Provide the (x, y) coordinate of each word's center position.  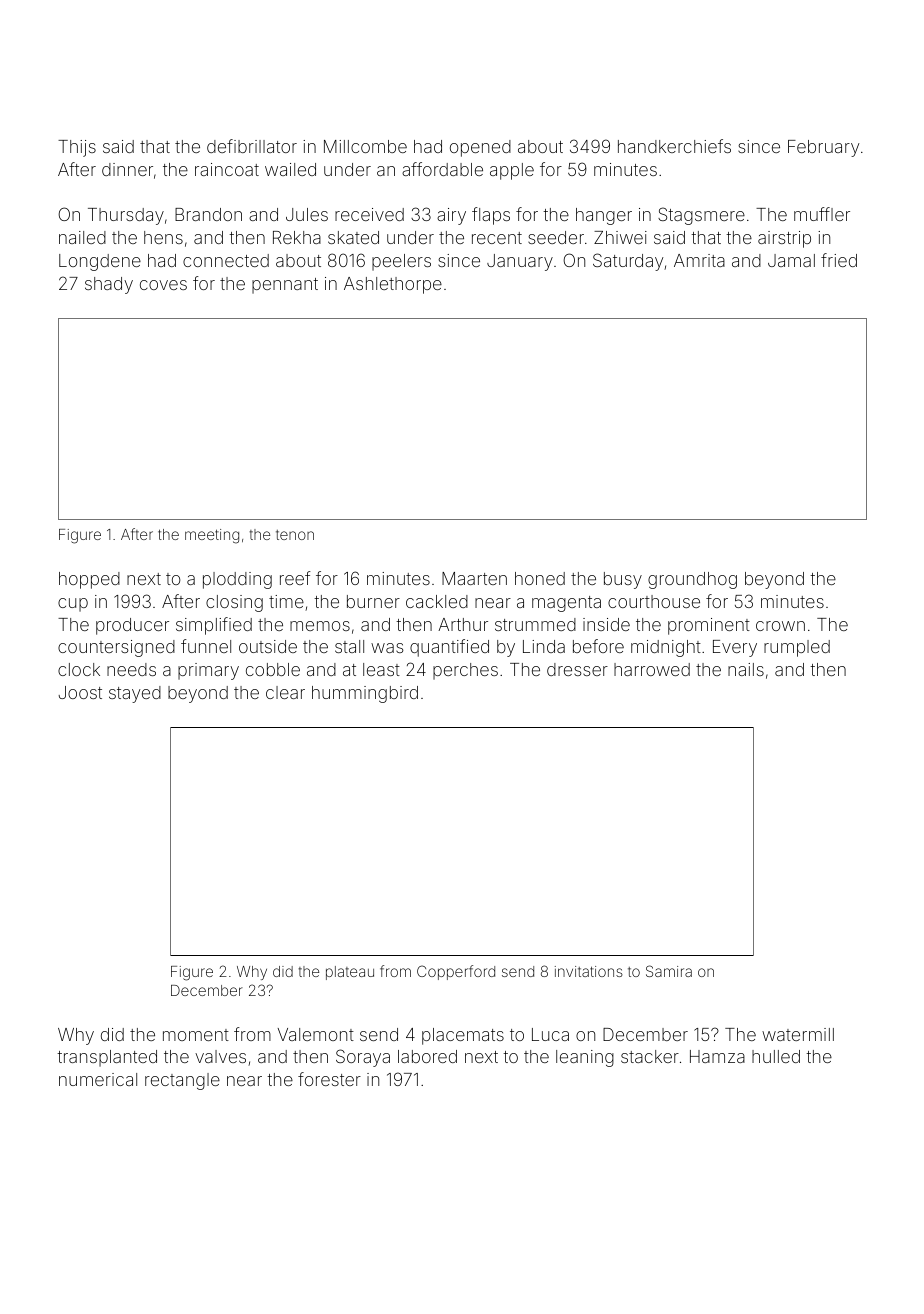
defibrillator (252, 146)
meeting (212, 536)
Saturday (628, 262)
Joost (80, 692)
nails (746, 669)
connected (226, 260)
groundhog (692, 580)
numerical (98, 1079)
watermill (798, 1034)
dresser (577, 669)
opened (480, 148)
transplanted (107, 1058)
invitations (589, 971)
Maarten (474, 578)
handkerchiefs (674, 146)
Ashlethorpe (393, 285)
